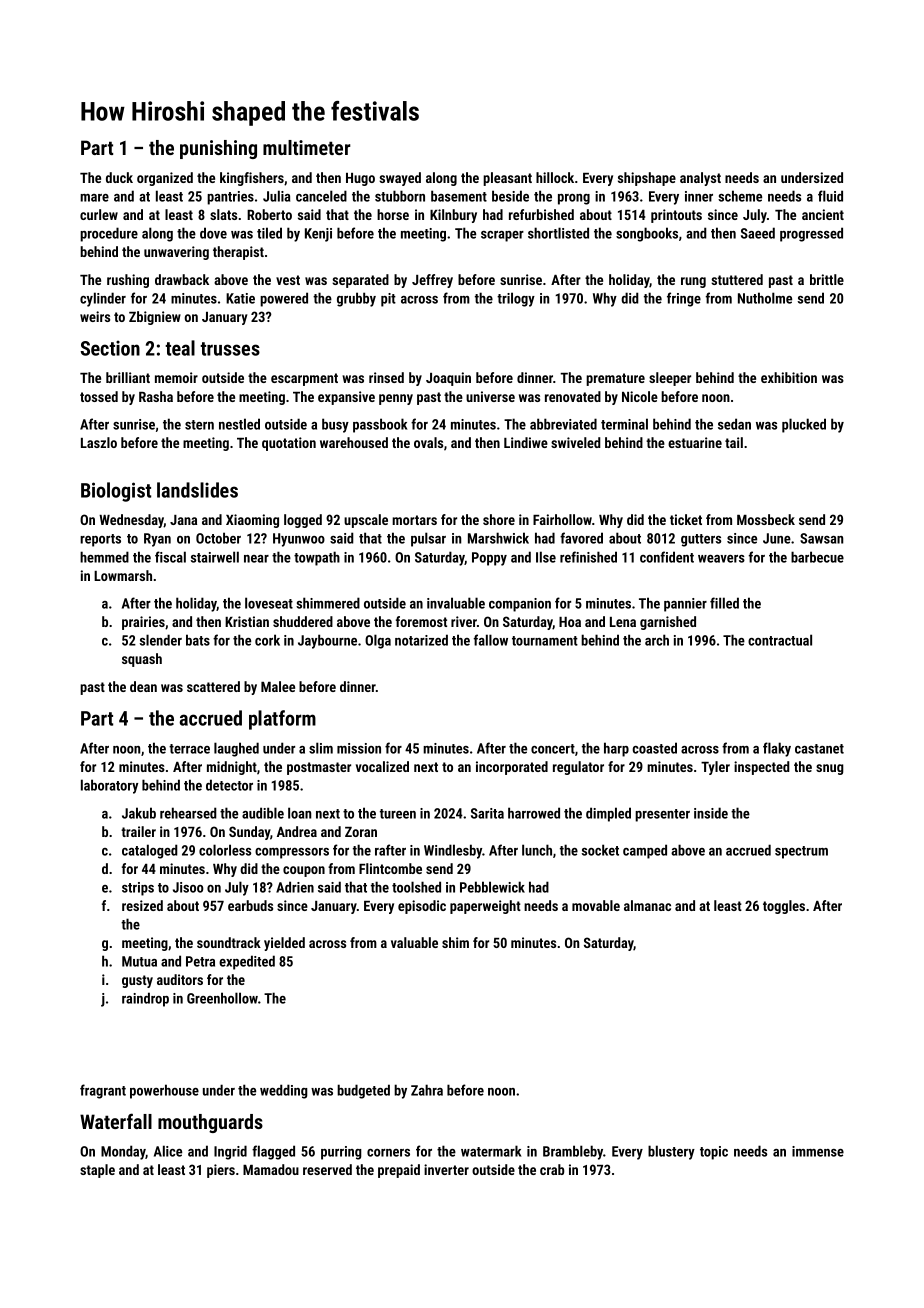  I want to click on Olga, so click(378, 641).
